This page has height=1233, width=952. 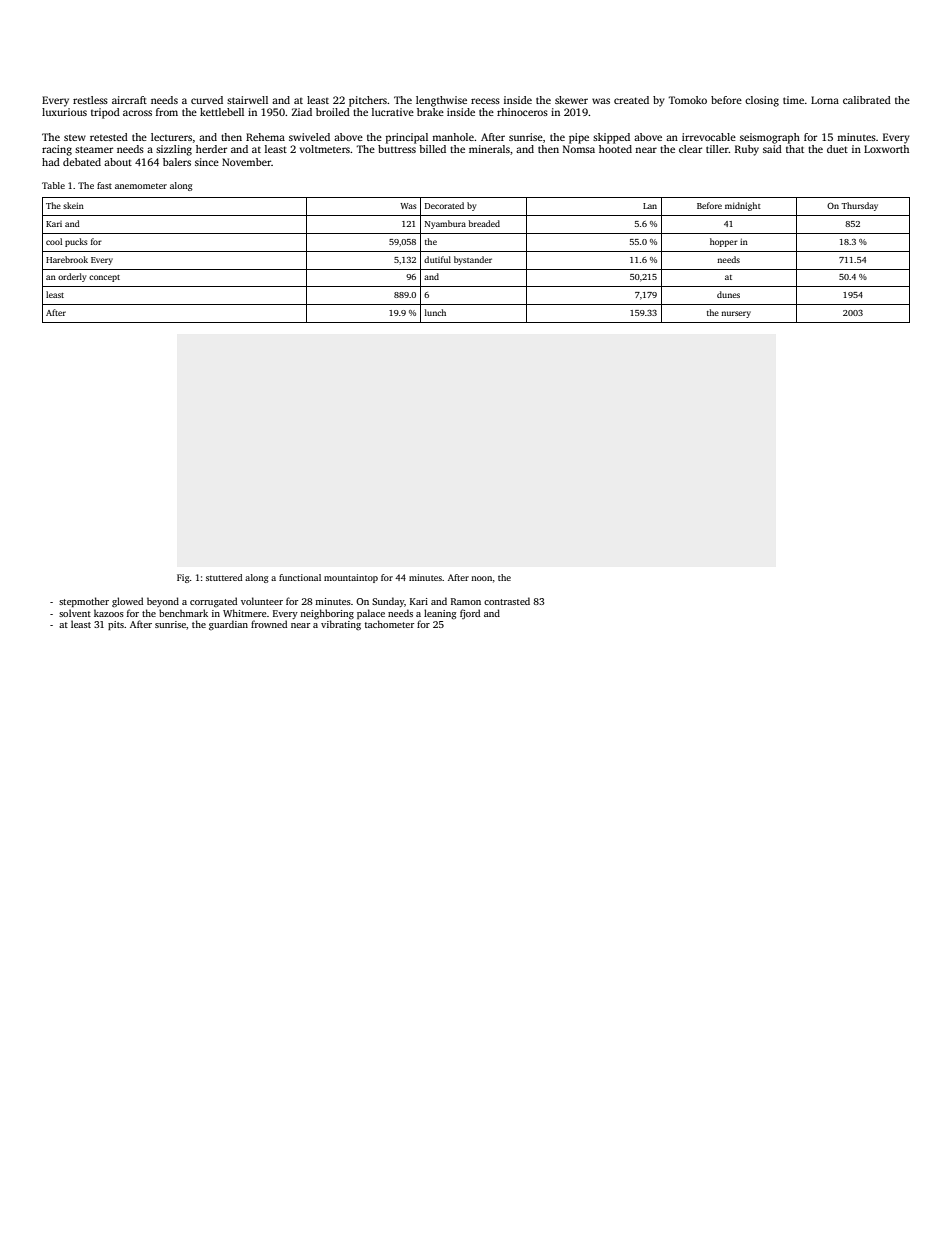 I want to click on breaded, so click(x=484, y=223).
